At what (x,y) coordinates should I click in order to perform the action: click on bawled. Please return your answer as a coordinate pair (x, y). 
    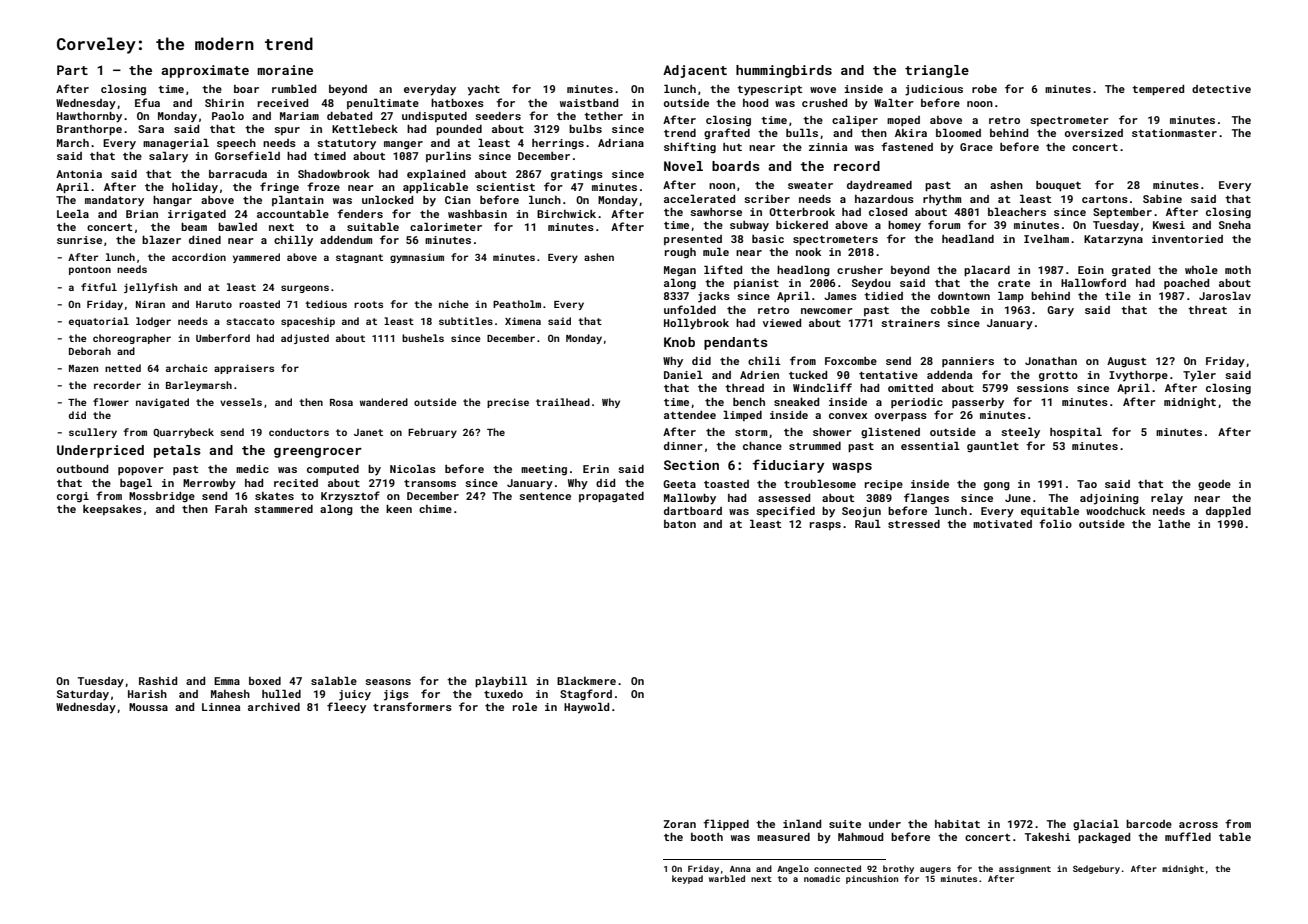
    Looking at the image, I should click on (237, 226).
